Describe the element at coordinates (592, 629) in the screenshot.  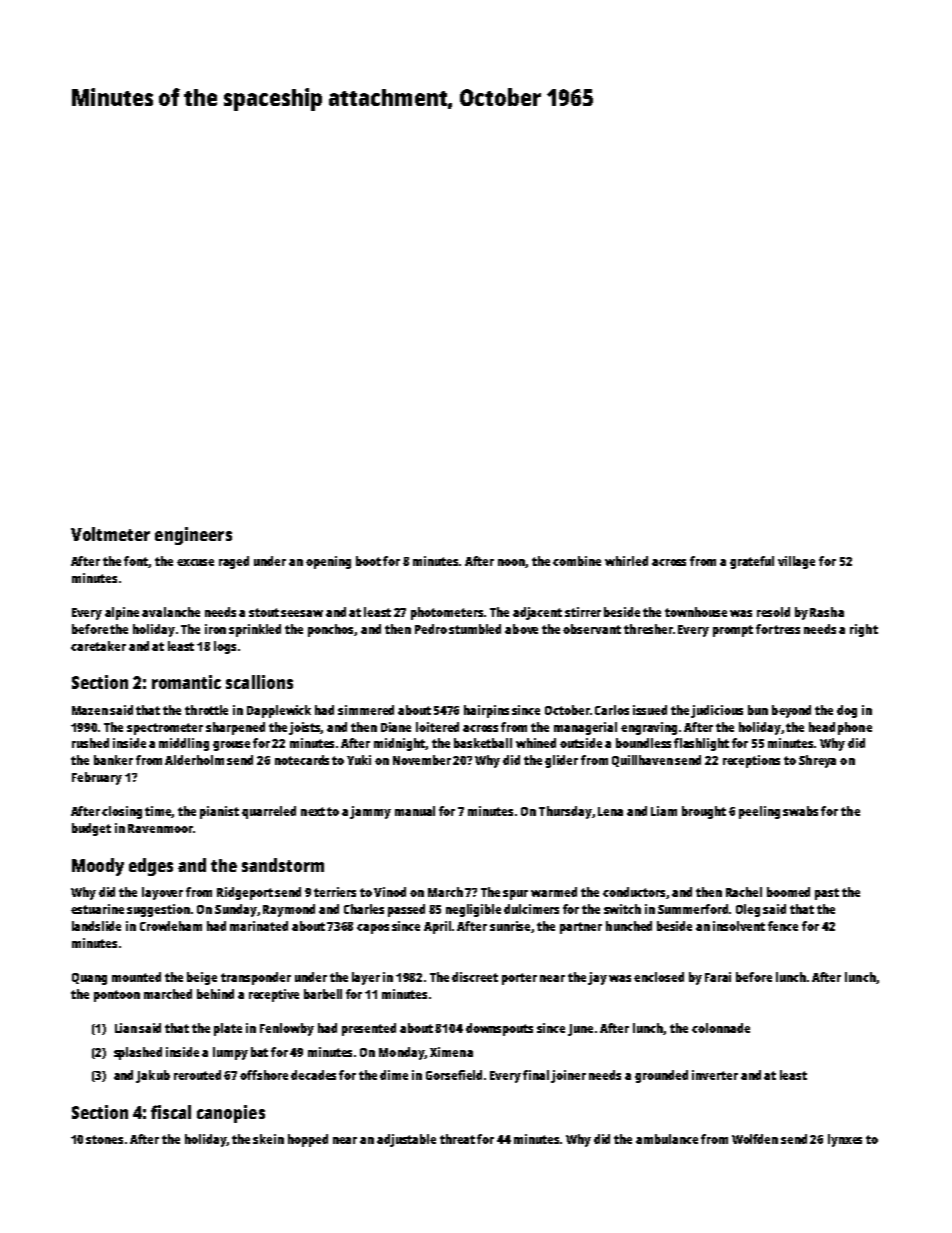
I see `observant` at that location.
